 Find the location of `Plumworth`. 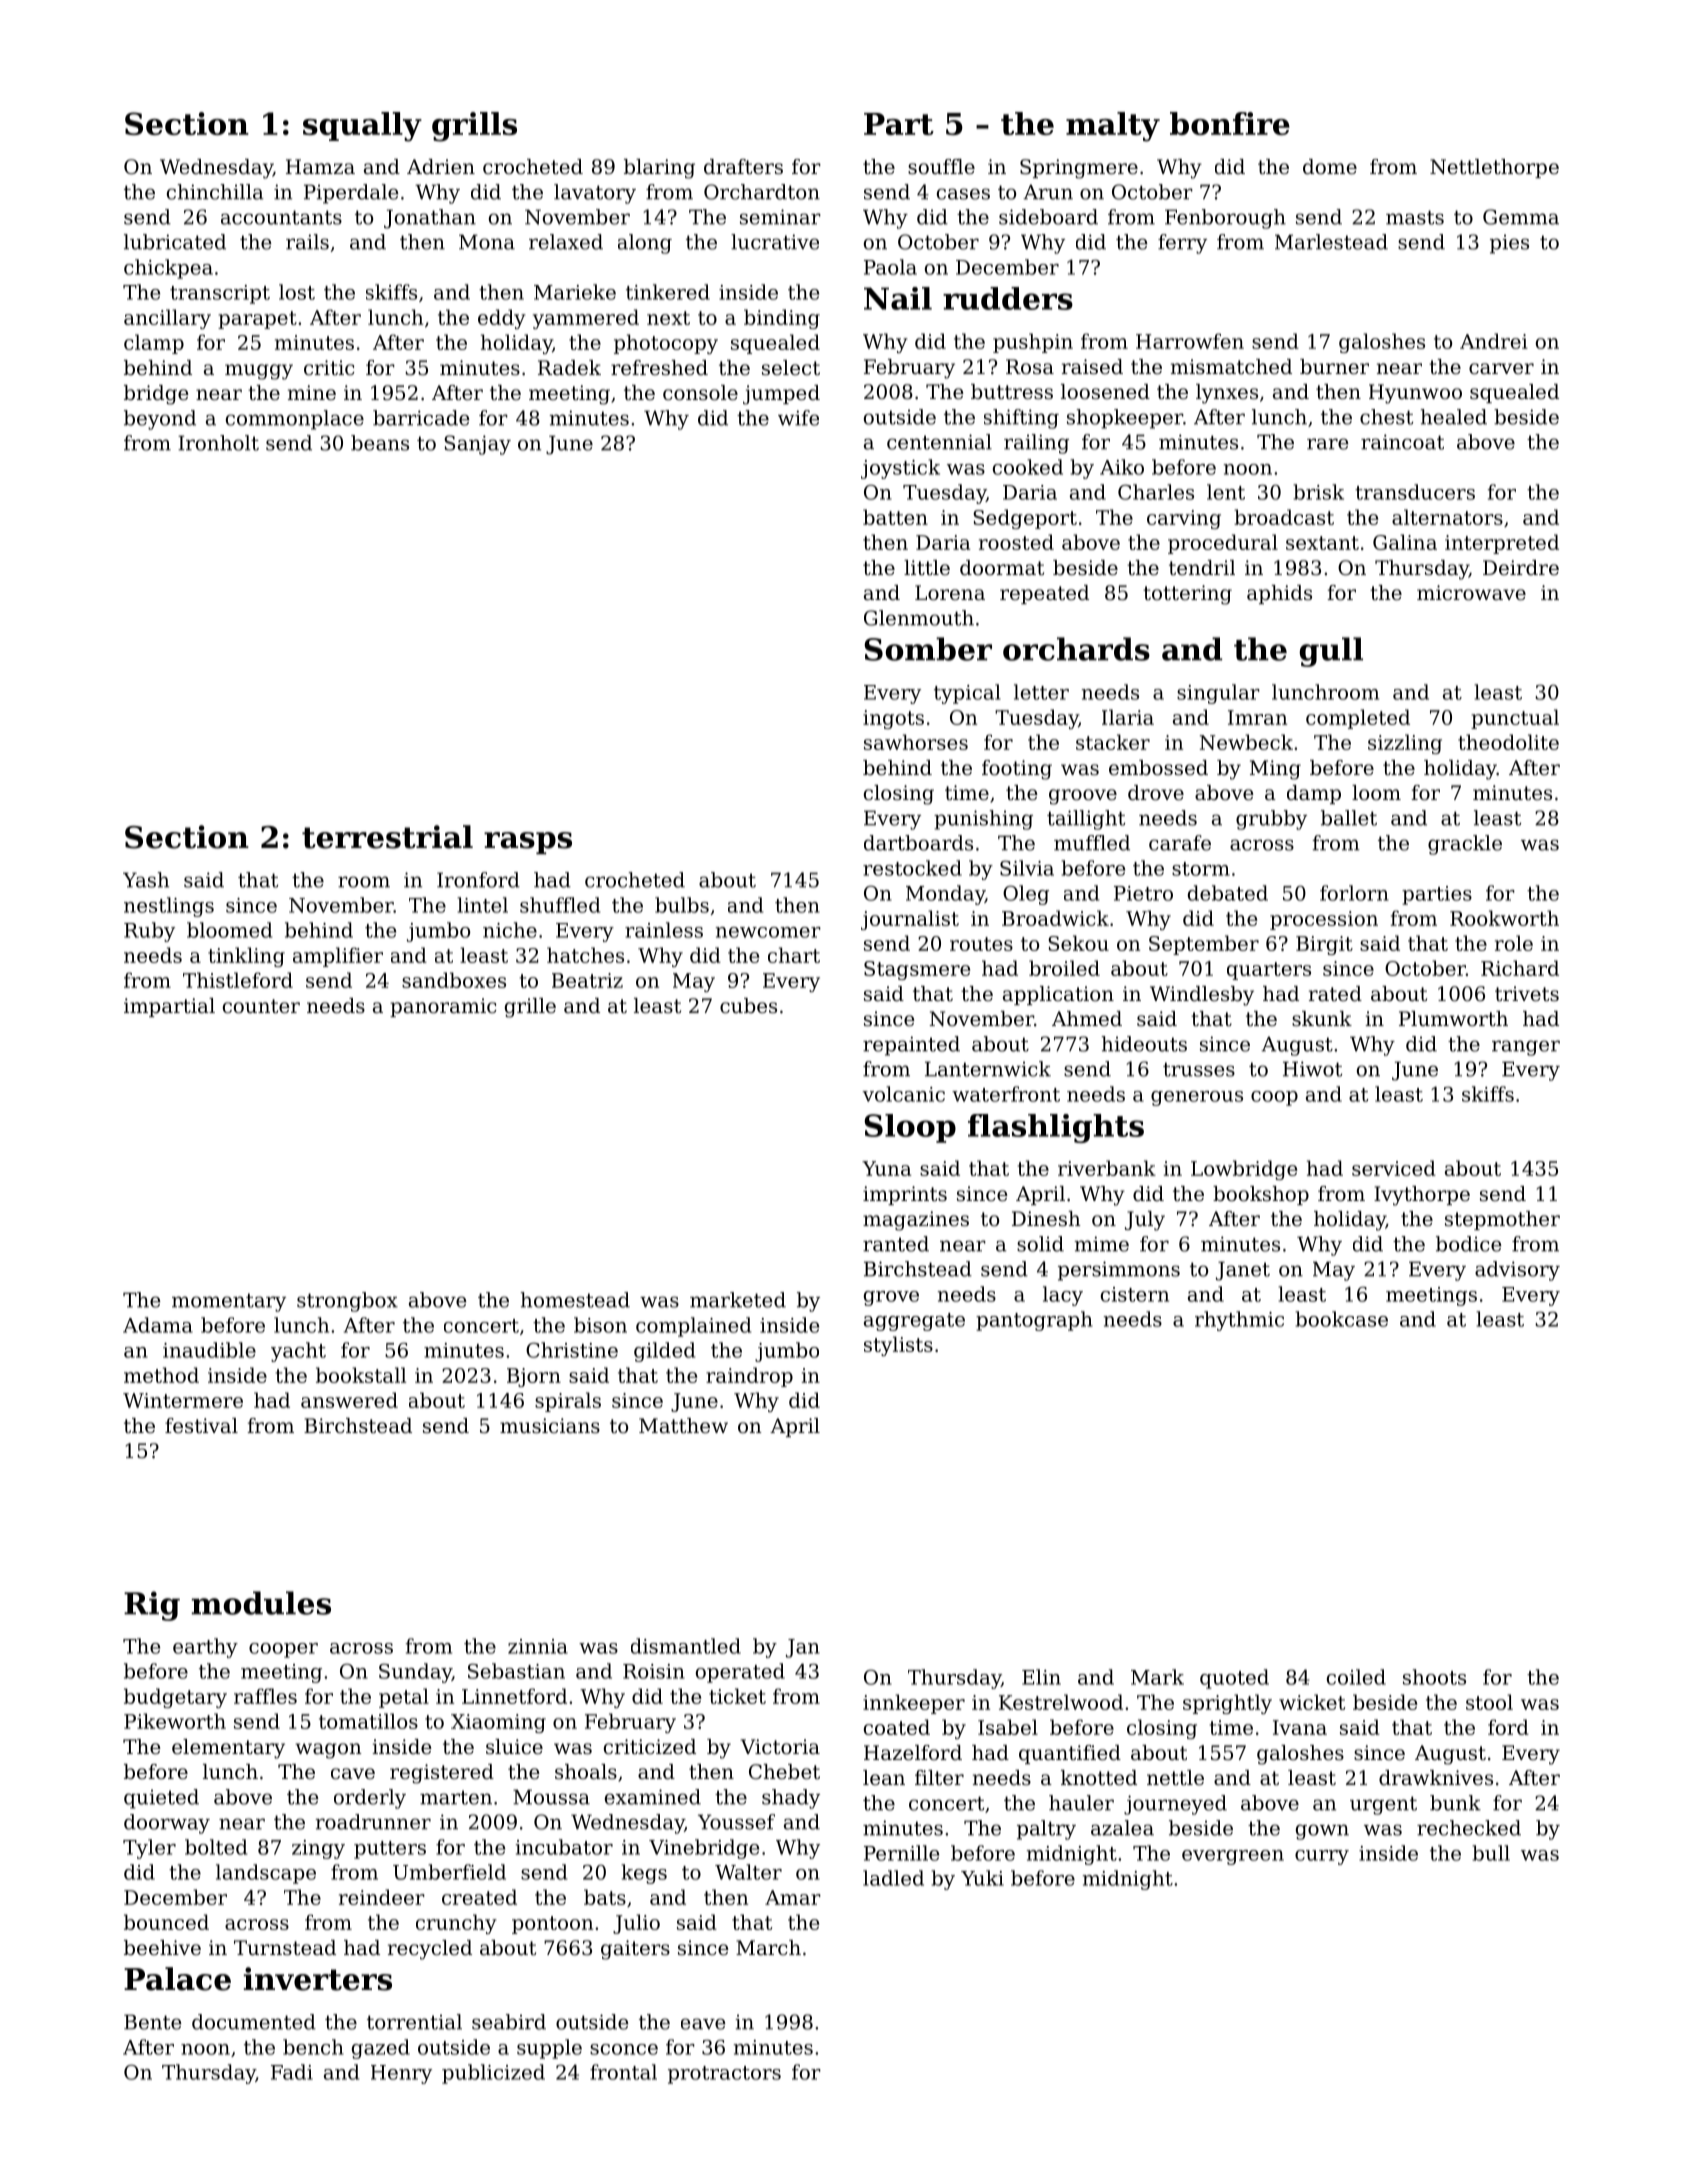

Plumworth is located at coordinates (1453, 1019).
